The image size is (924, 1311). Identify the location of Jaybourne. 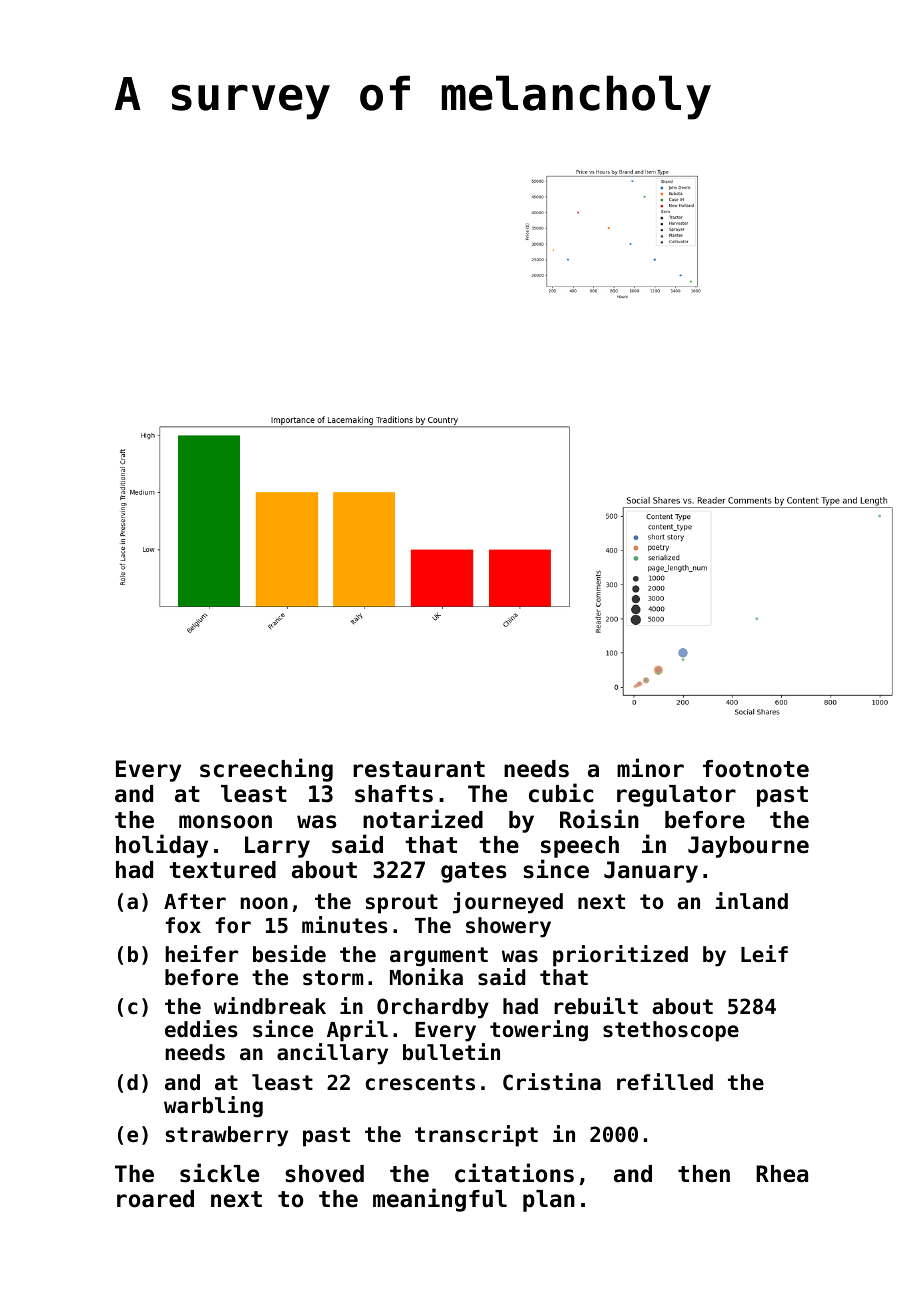
(748, 847).
